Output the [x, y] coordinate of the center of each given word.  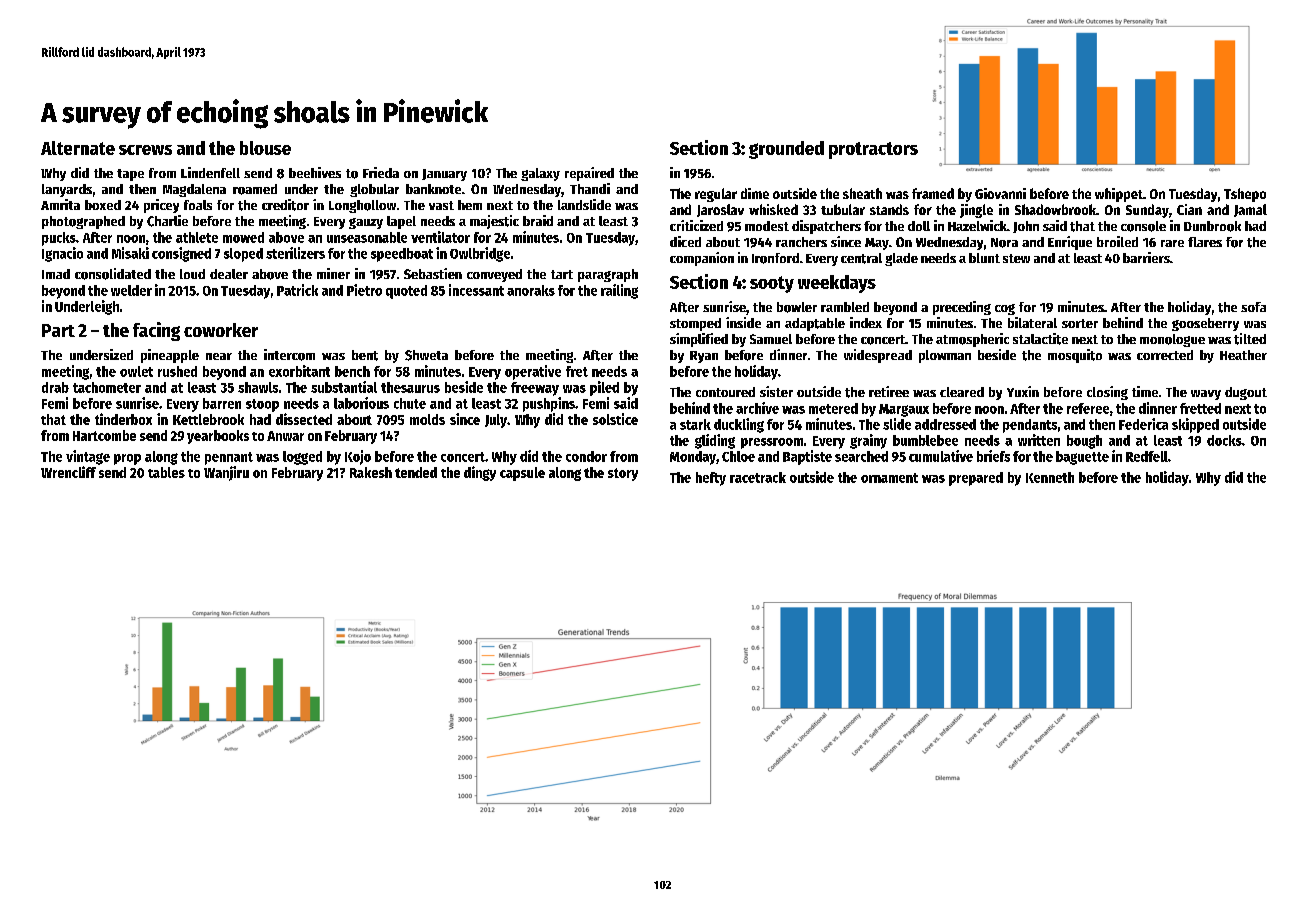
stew [1016, 258]
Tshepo [1245, 195]
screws [145, 150]
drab [55, 387]
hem [470, 205]
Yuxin [1023, 391]
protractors [873, 150]
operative [533, 372]
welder [131, 290]
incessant [476, 290]
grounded [786, 150]
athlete [197, 237]
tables [166, 472]
